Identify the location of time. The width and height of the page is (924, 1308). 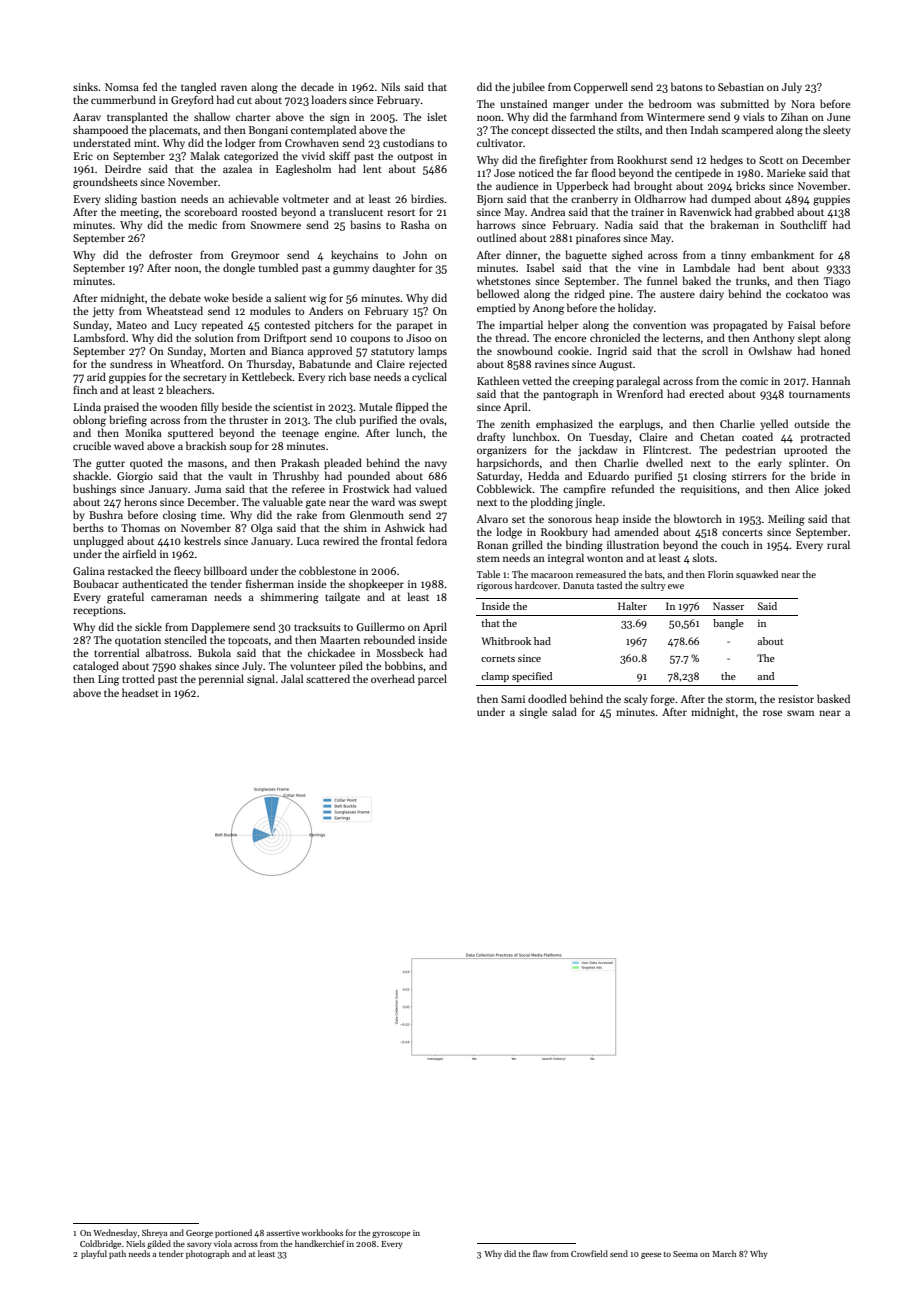
(211, 515).
